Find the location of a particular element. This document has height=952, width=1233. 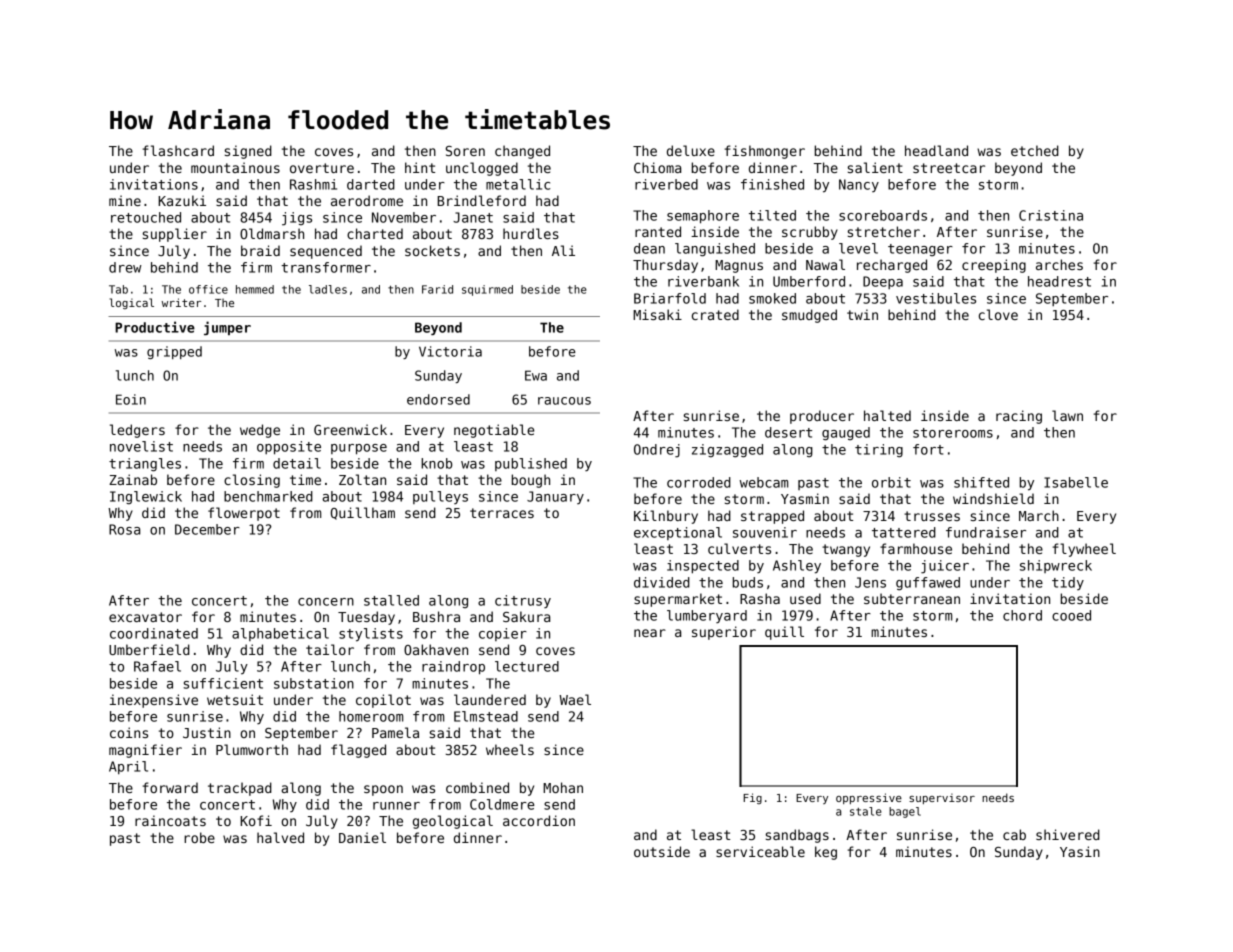

hurdles is located at coordinates (531, 233).
